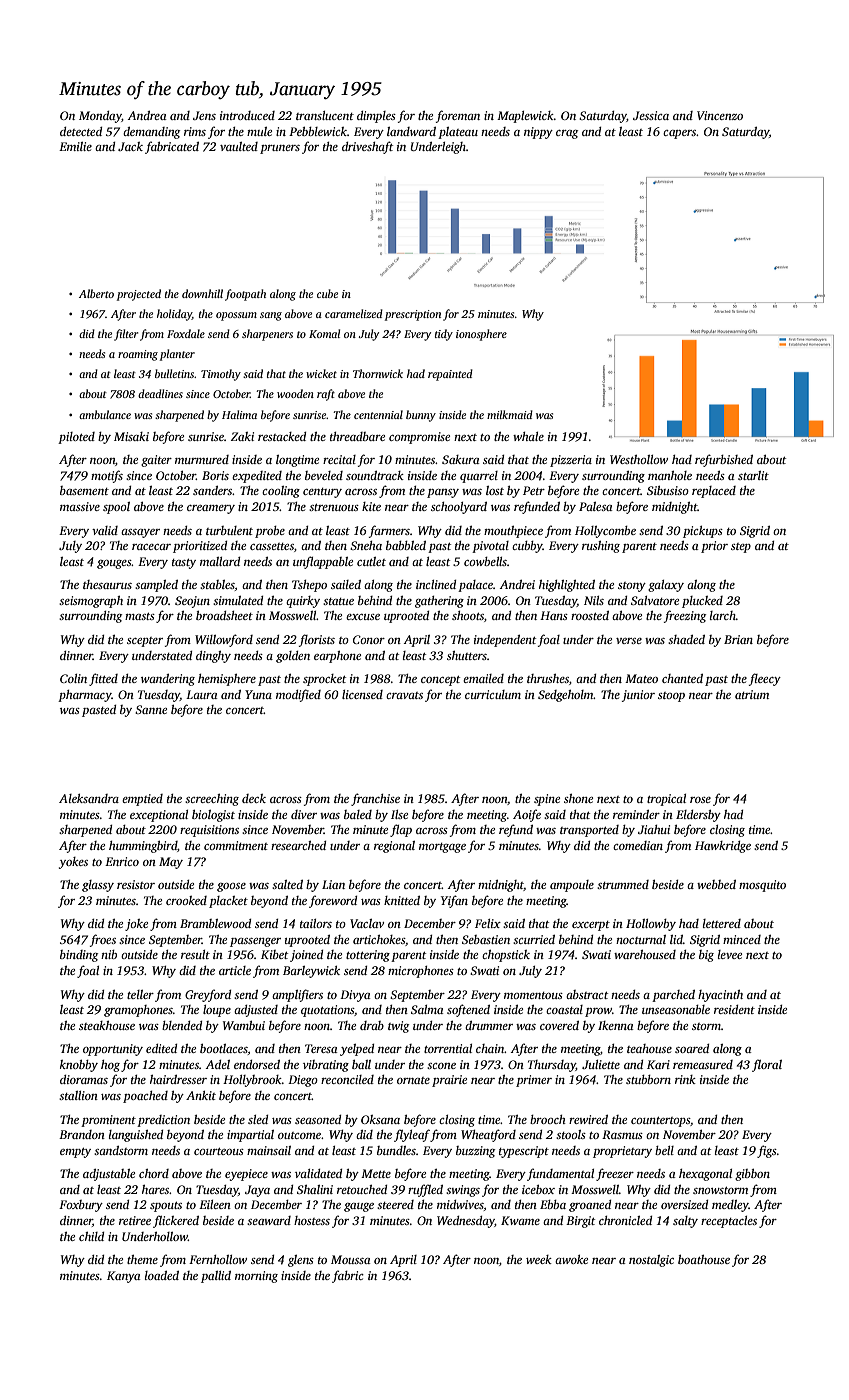 The width and height of the screenshot is (849, 1400). I want to click on awoke, so click(571, 1259).
